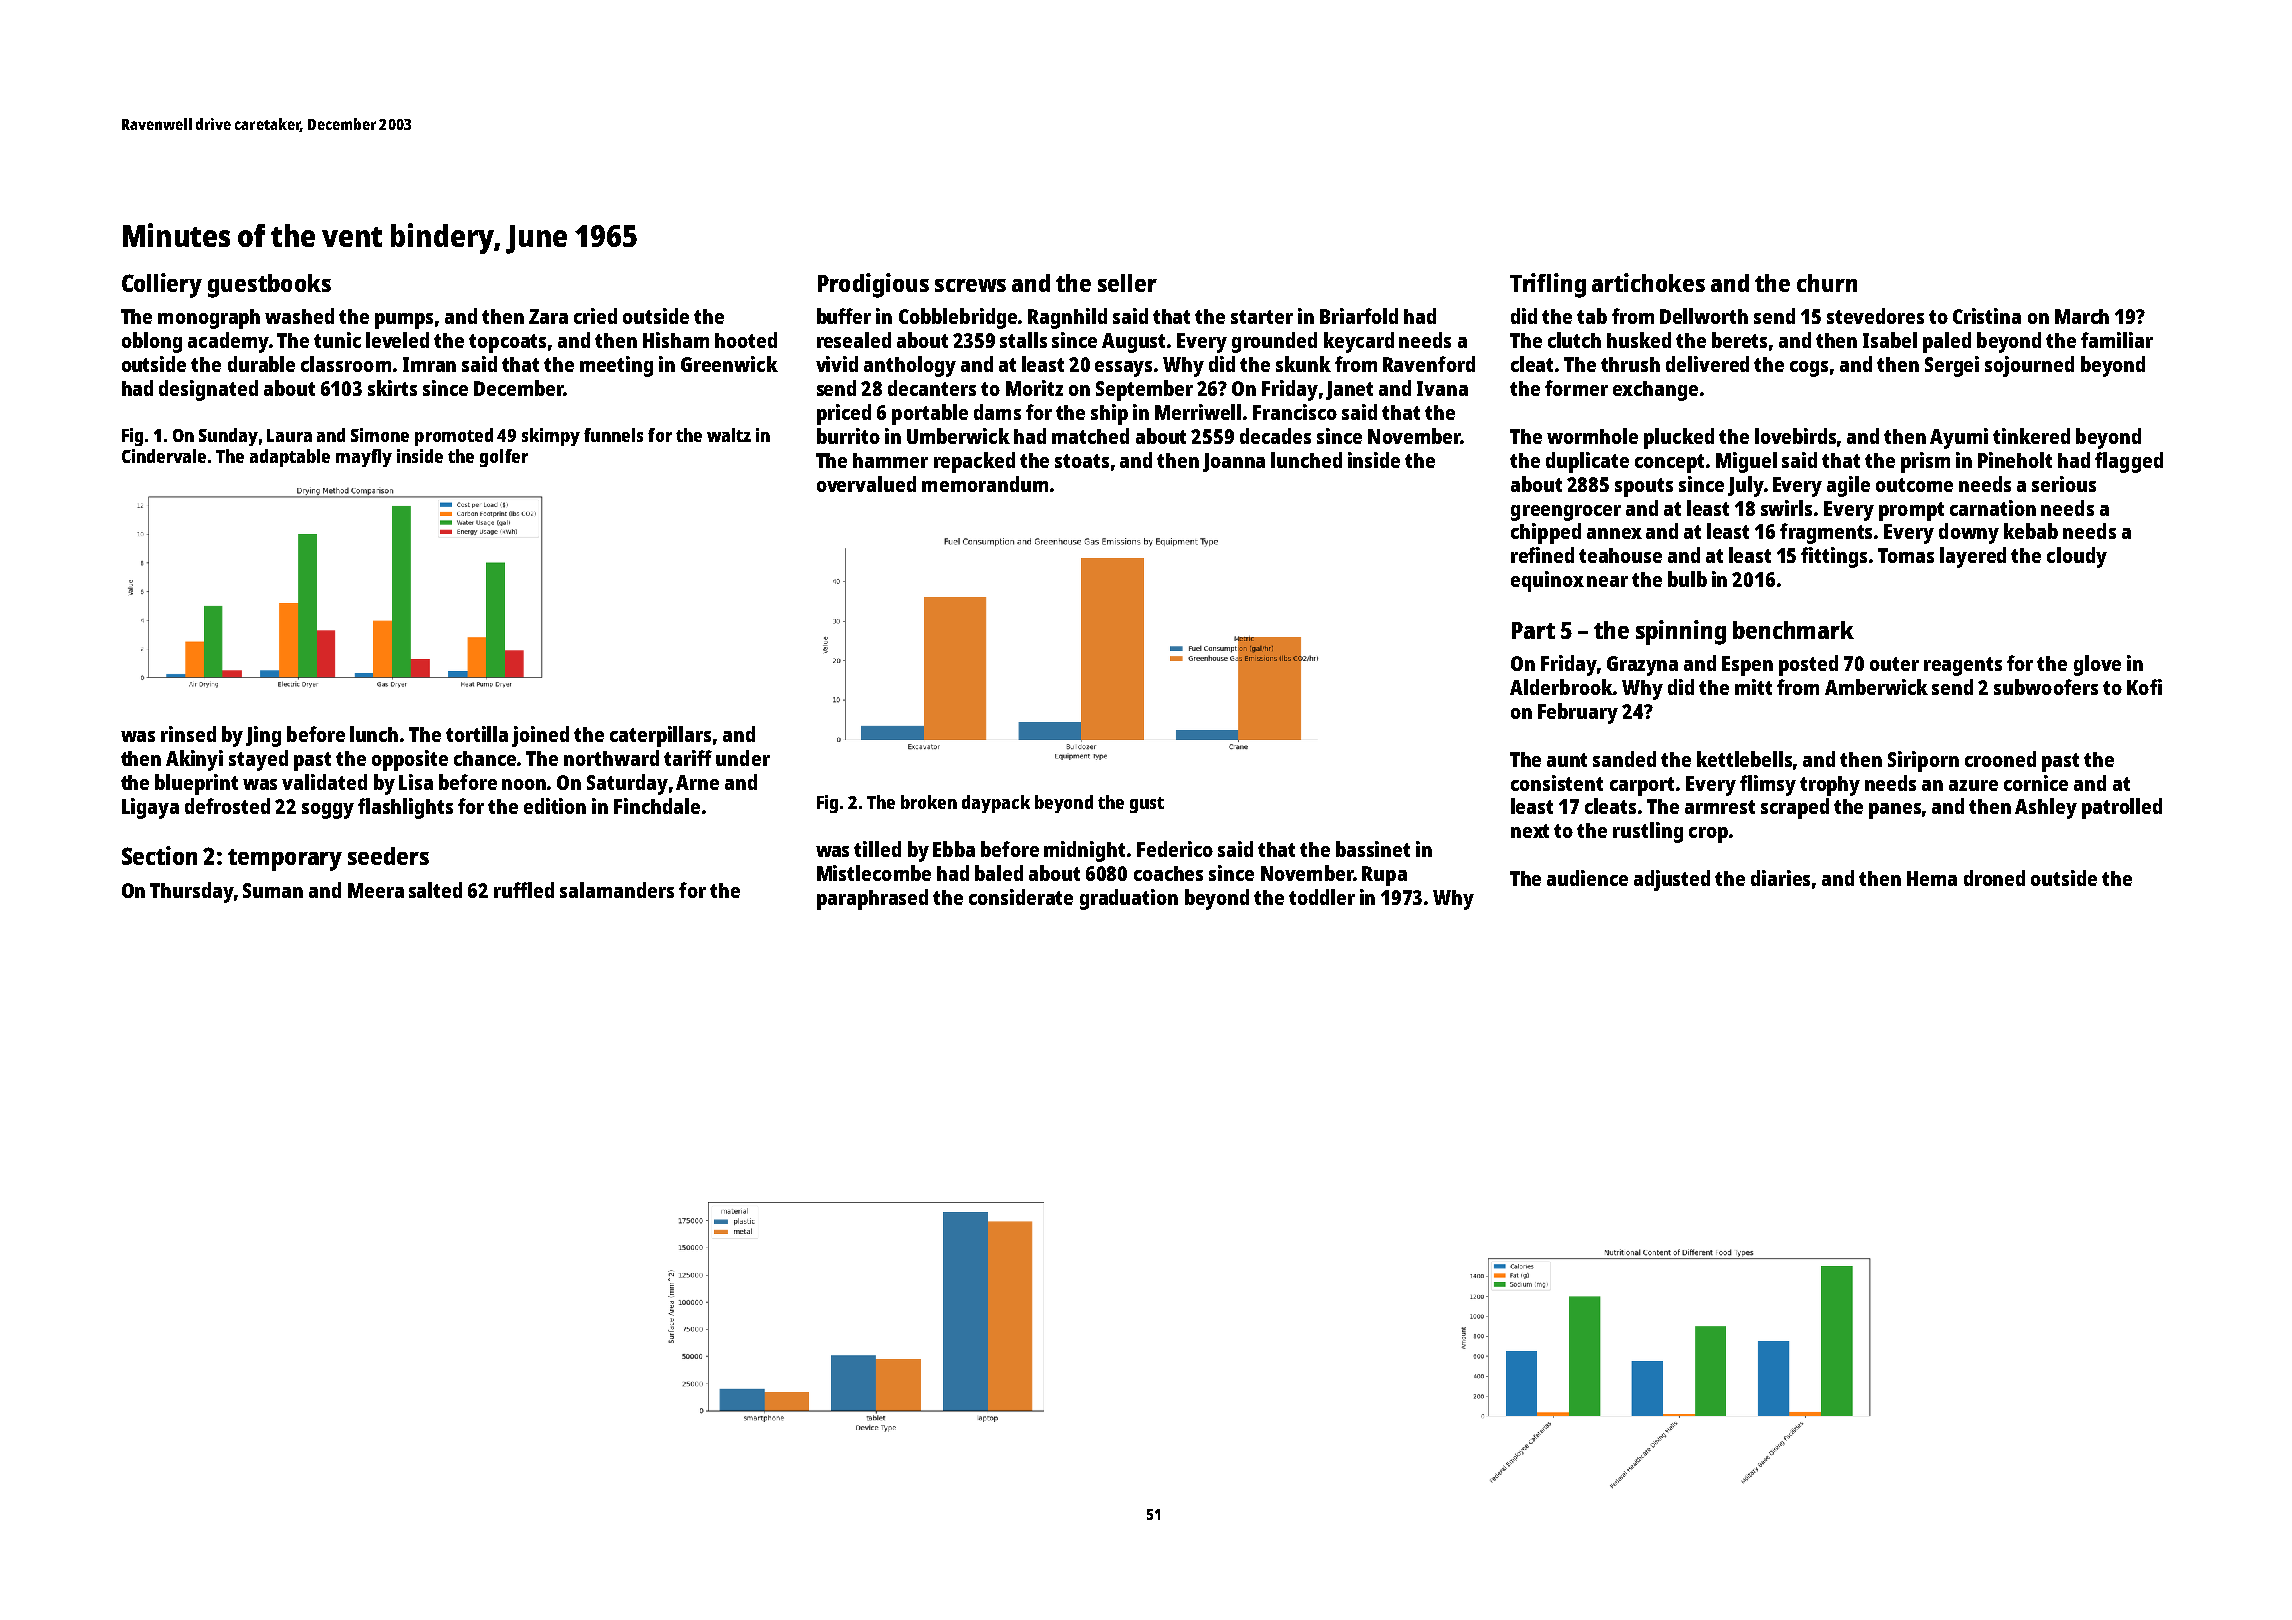 The height and width of the image is (1620, 2292). I want to click on opposite, so click(410, 760).
